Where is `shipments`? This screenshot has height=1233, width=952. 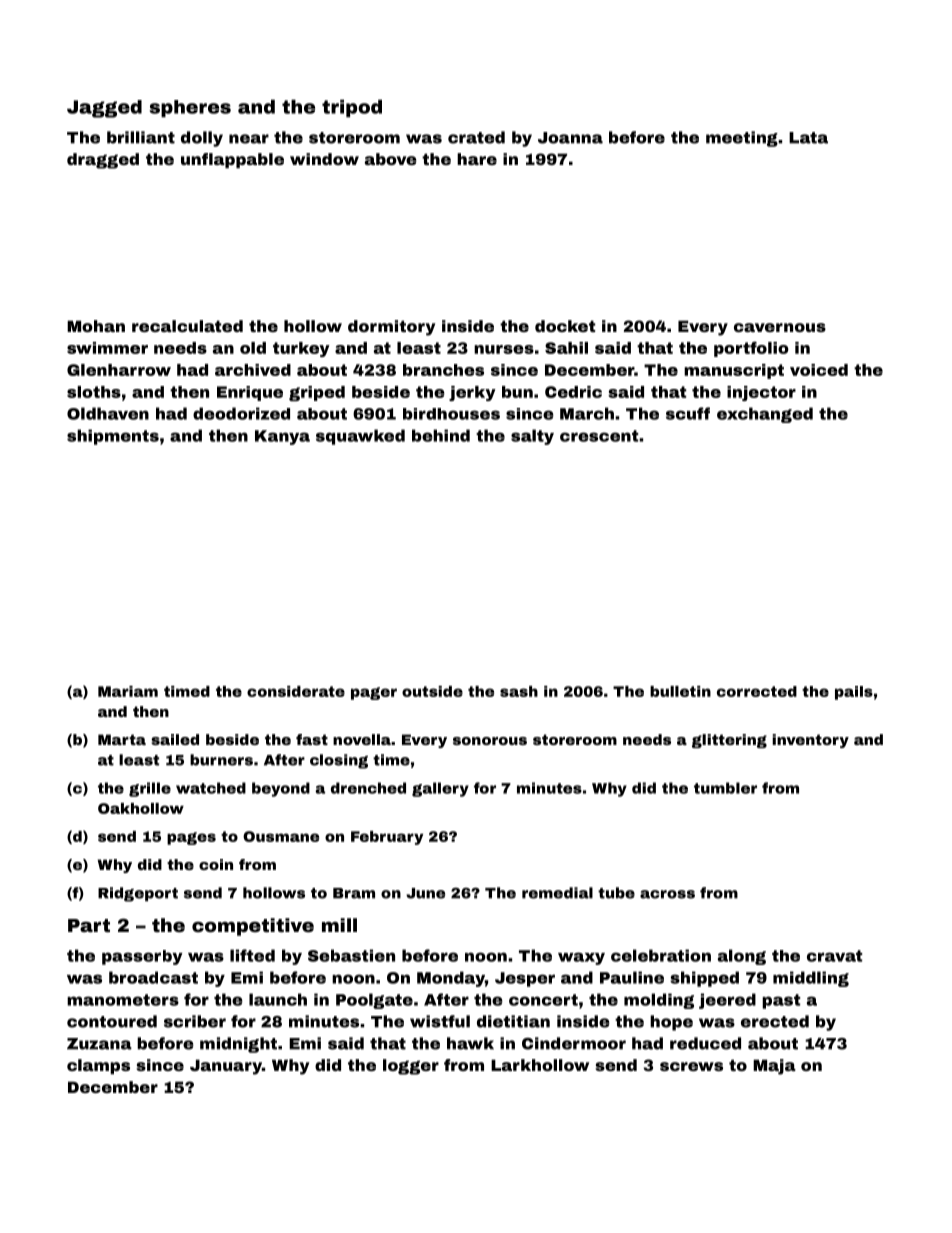
shipments is located at coordinates (113, 437).
